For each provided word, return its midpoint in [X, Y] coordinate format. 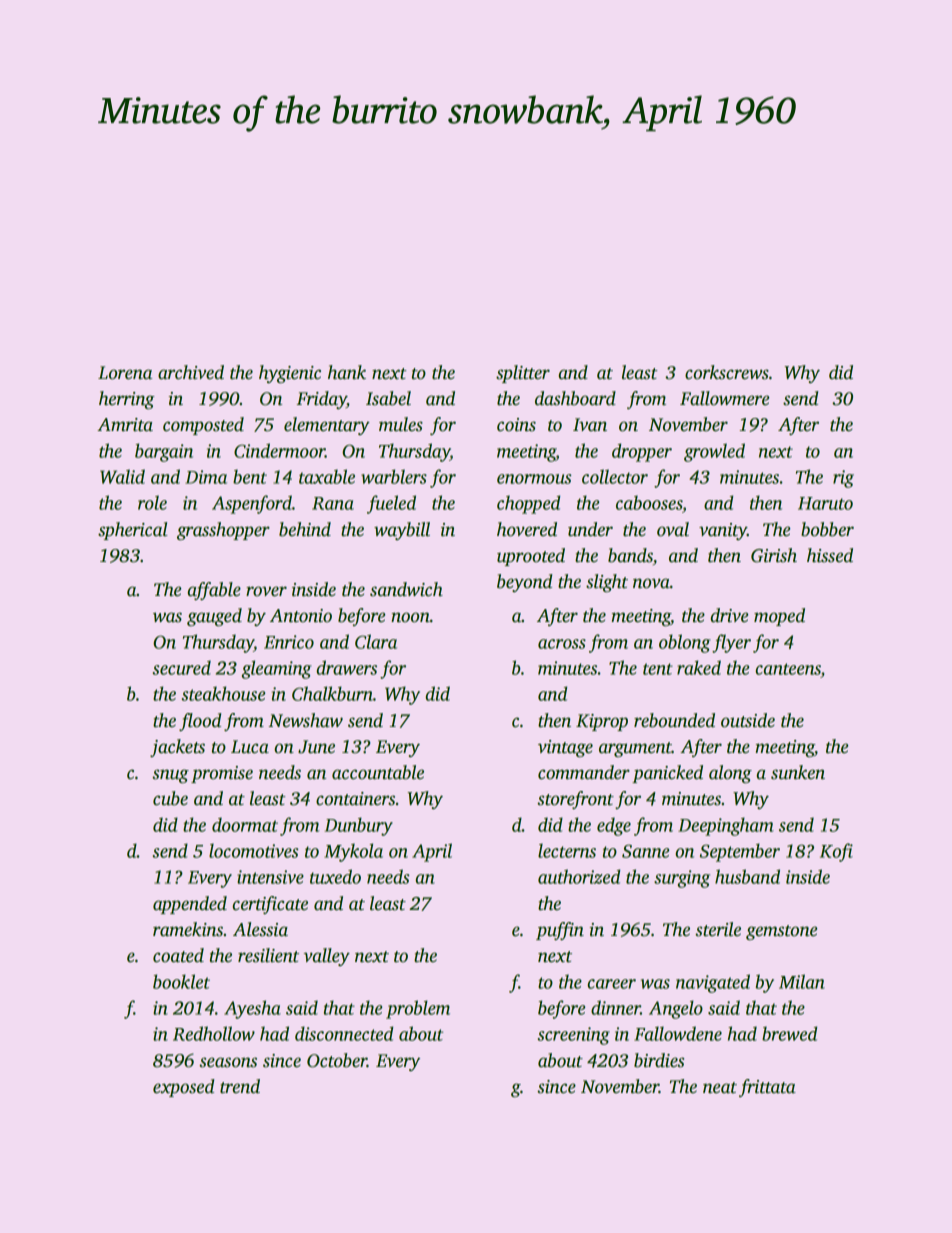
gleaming [277, 669]
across [562, 644]
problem [418, 1009]
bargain [164, 452]
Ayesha [252, 1009]
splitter [523, 374]
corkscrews [727, 372]
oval [673, 529]
